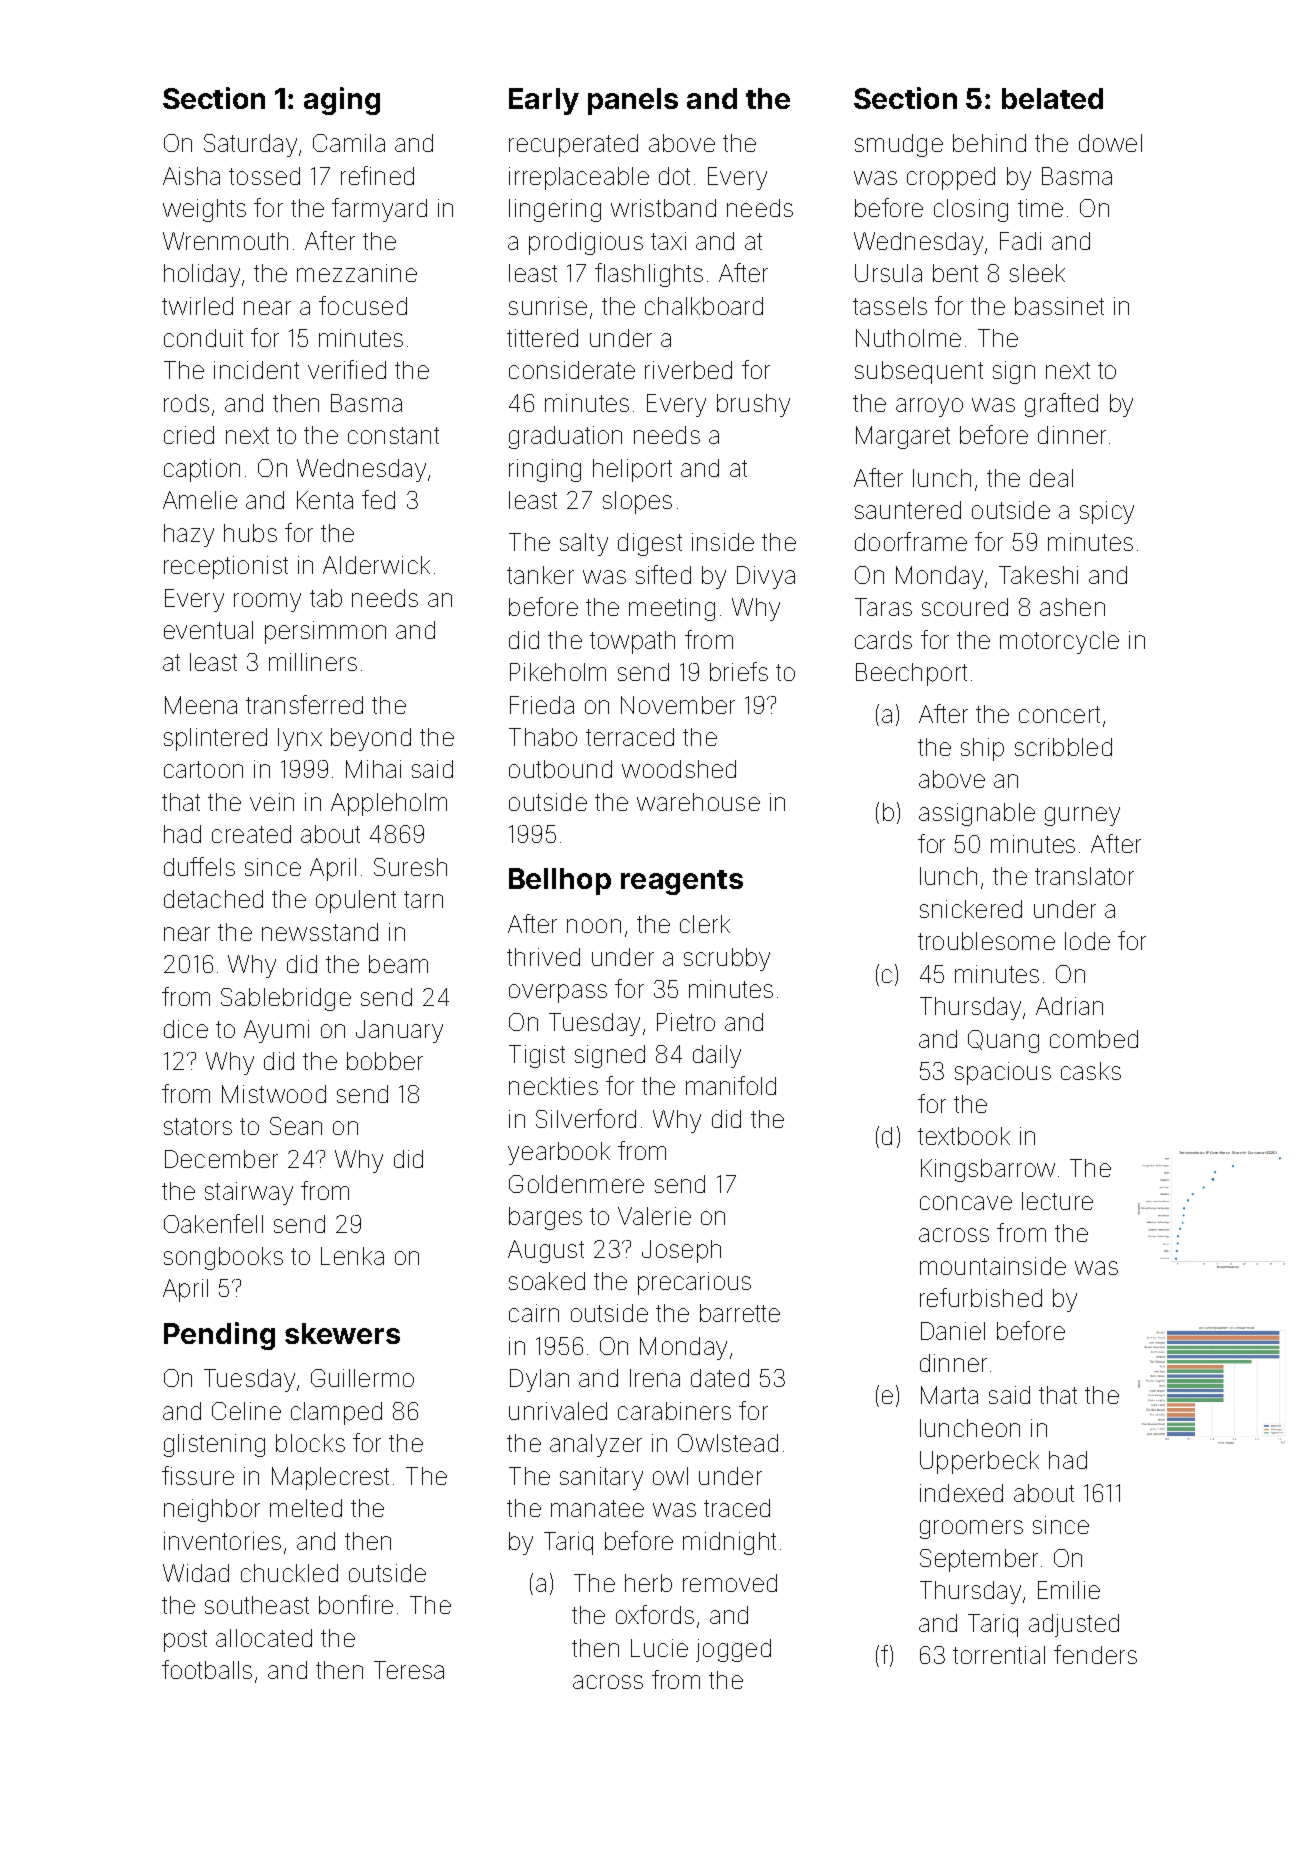 The width and height of the page is (1310, 1853). What do you see at coordinates (376, 565) in the page?
I see `Alderwick` at bounding box center [376, 565].
